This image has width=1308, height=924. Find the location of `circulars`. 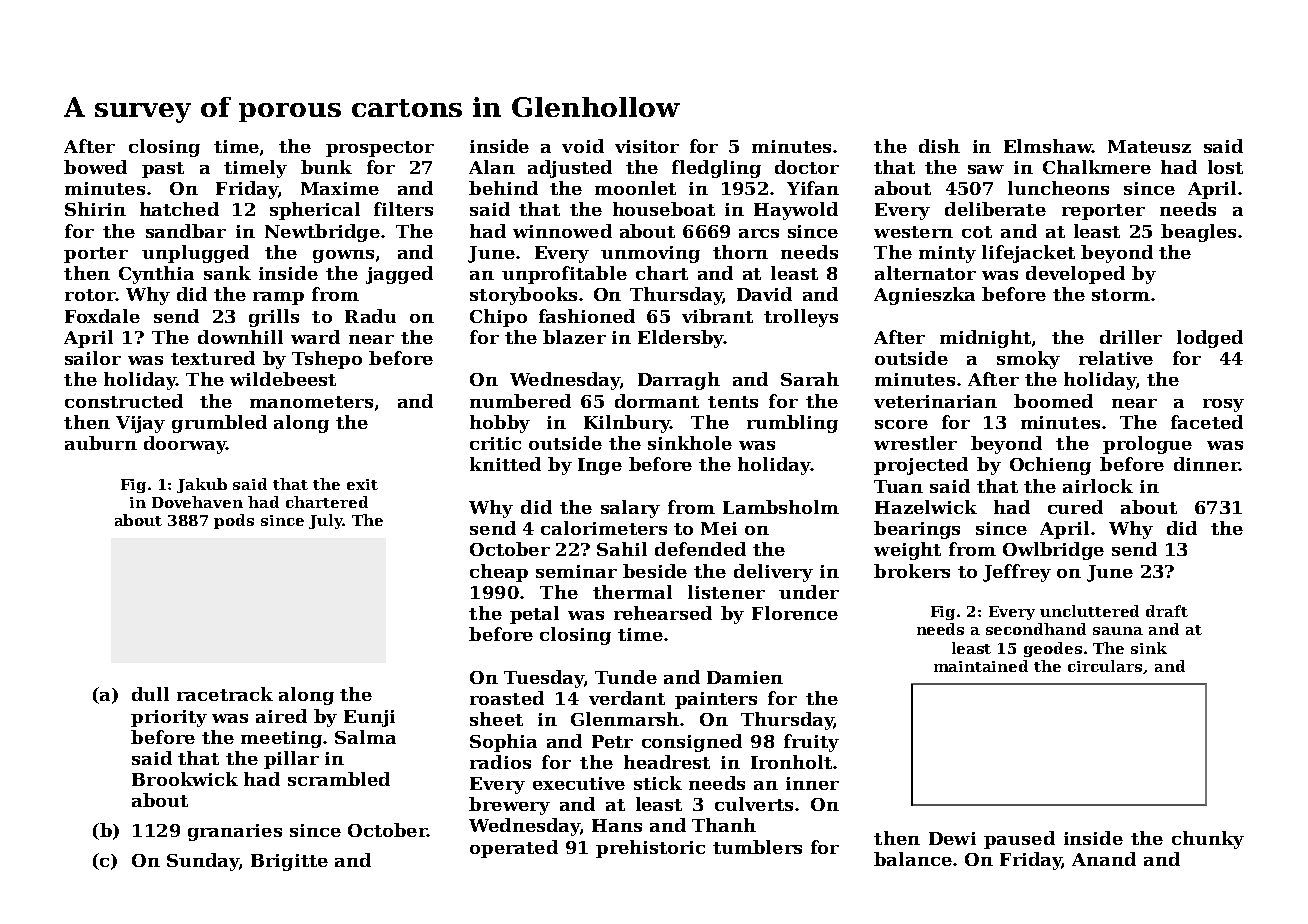

circulars is located at coordinates (1105, 666).
